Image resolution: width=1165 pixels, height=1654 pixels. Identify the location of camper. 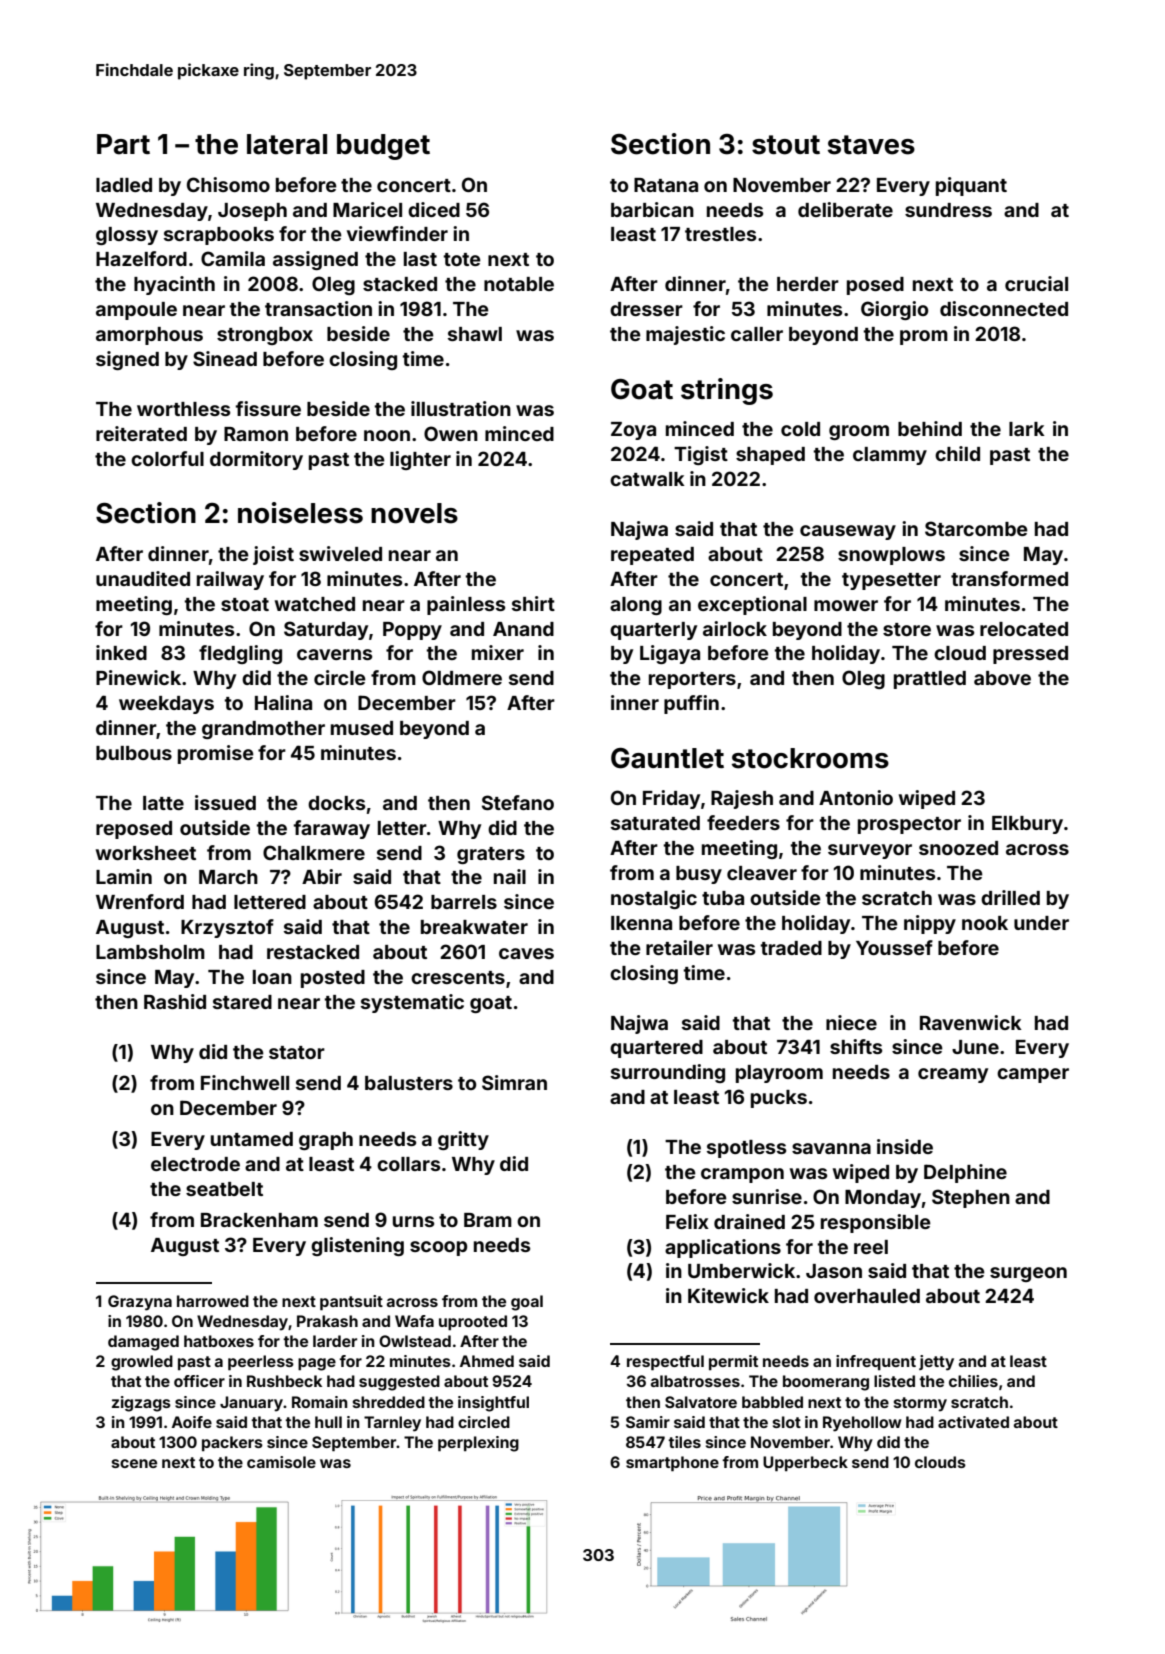
(1033, 1075).
